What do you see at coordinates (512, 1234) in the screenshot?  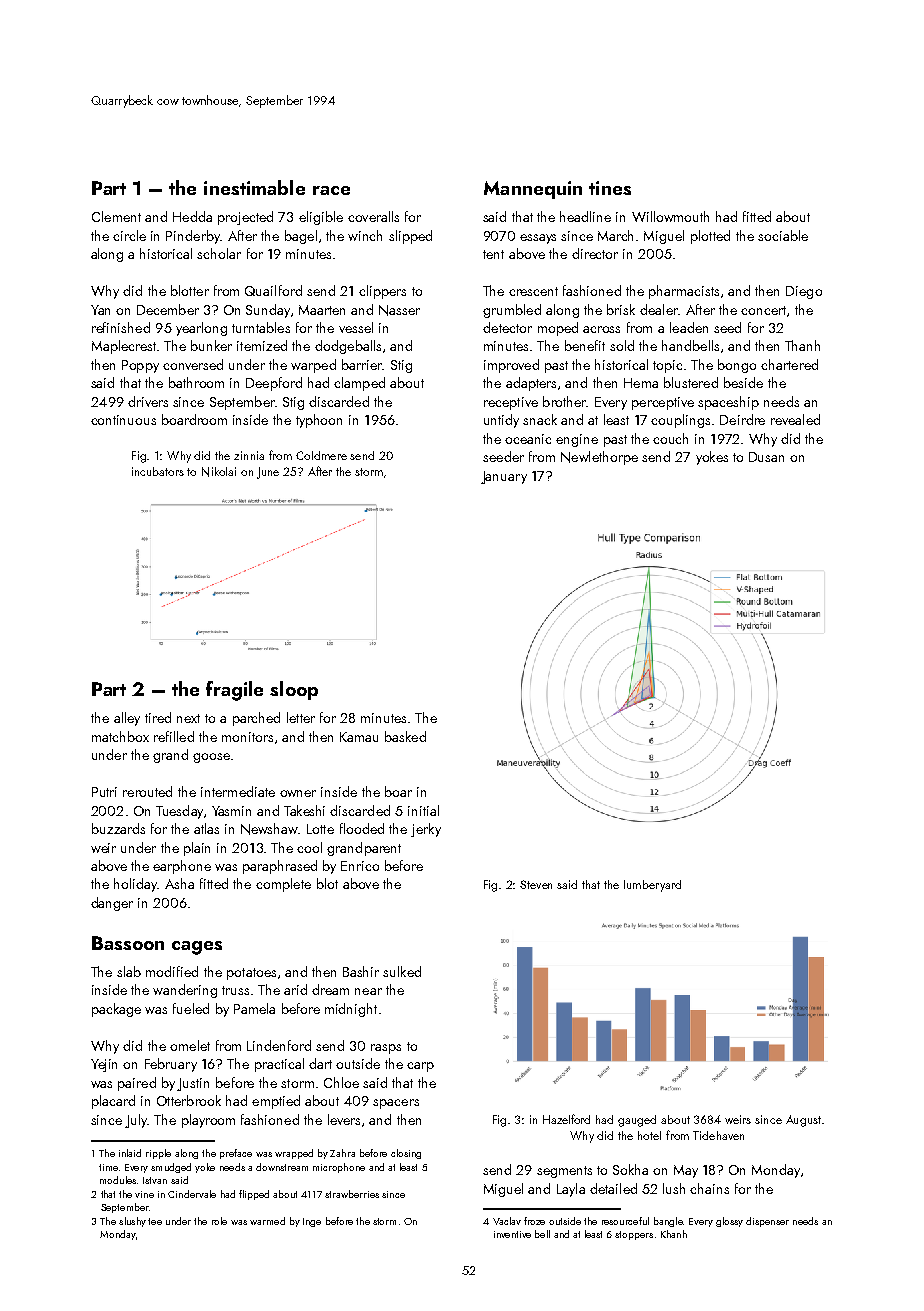 I see `inventive` at bounding box center [512, 1234].
